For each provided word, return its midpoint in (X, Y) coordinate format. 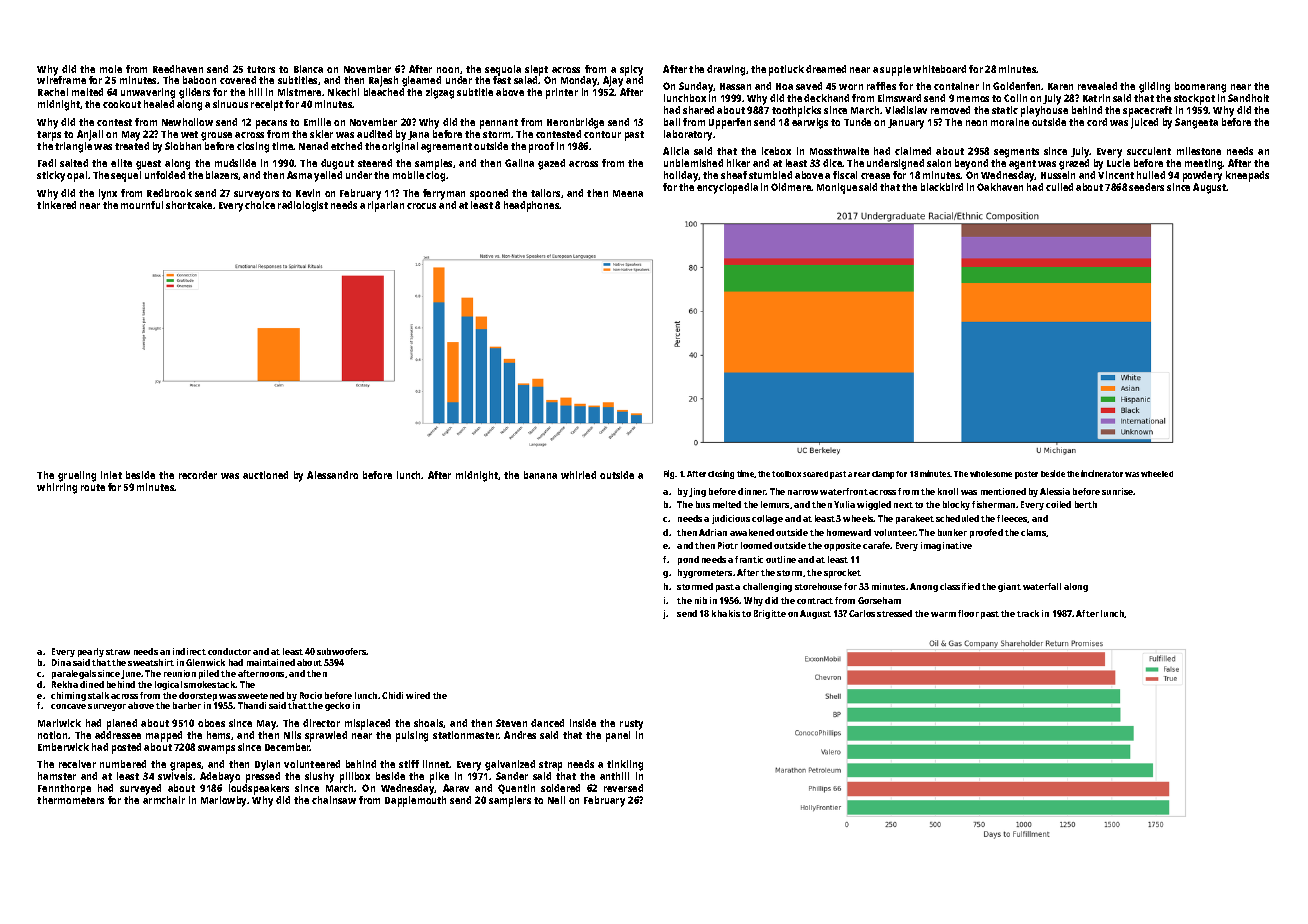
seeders (1146, 187)
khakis (726, 613)
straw (118, 652)
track (1028, 613)
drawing (726, 70)
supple (895, 70)
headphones (532, 206)
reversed (623, 788)
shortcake (189, 205)
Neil (556, 800)
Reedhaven (178, 69)
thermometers (70, 800)
